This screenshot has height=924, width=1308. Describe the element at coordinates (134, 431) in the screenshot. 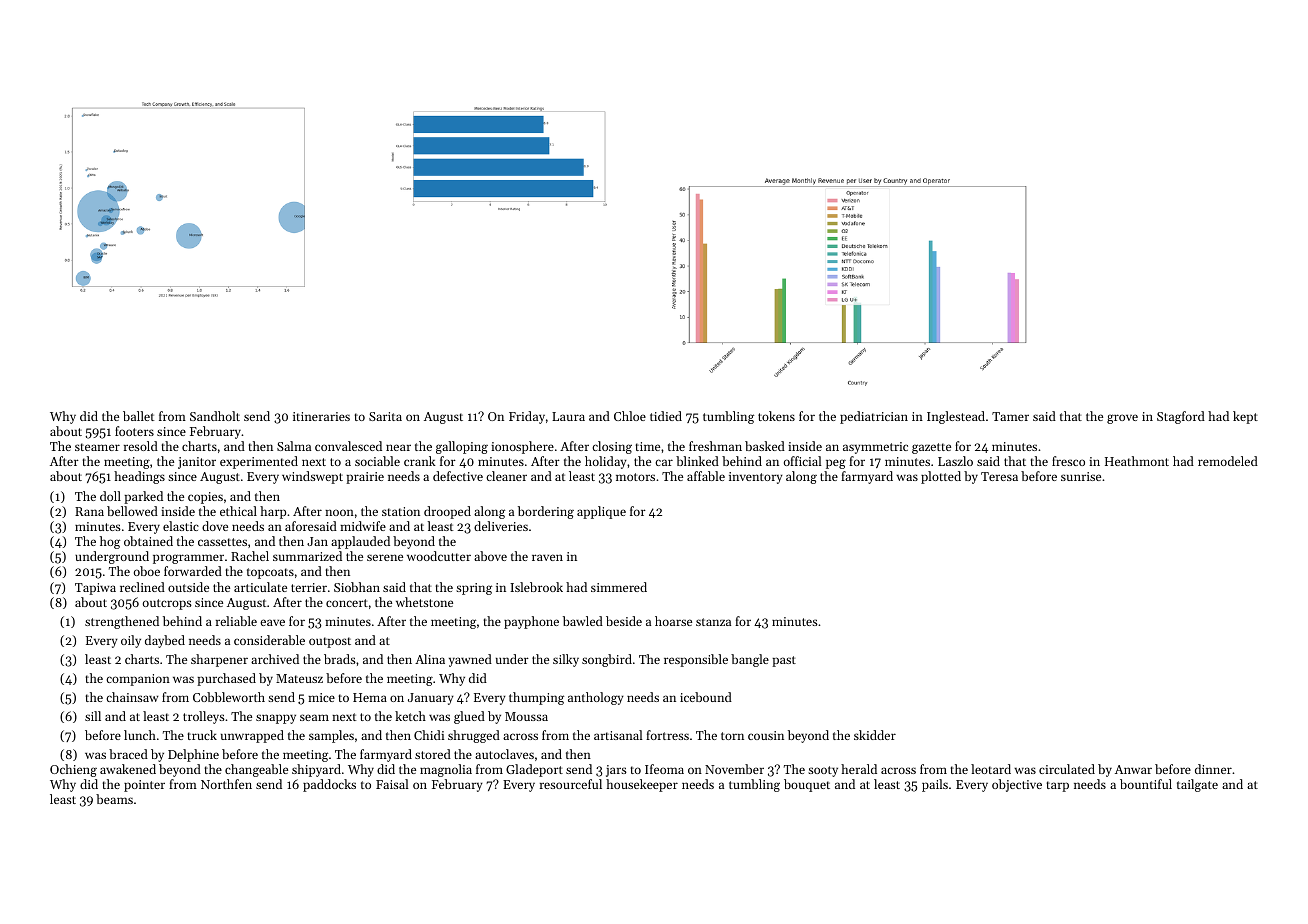

I see `footers` at that location.
